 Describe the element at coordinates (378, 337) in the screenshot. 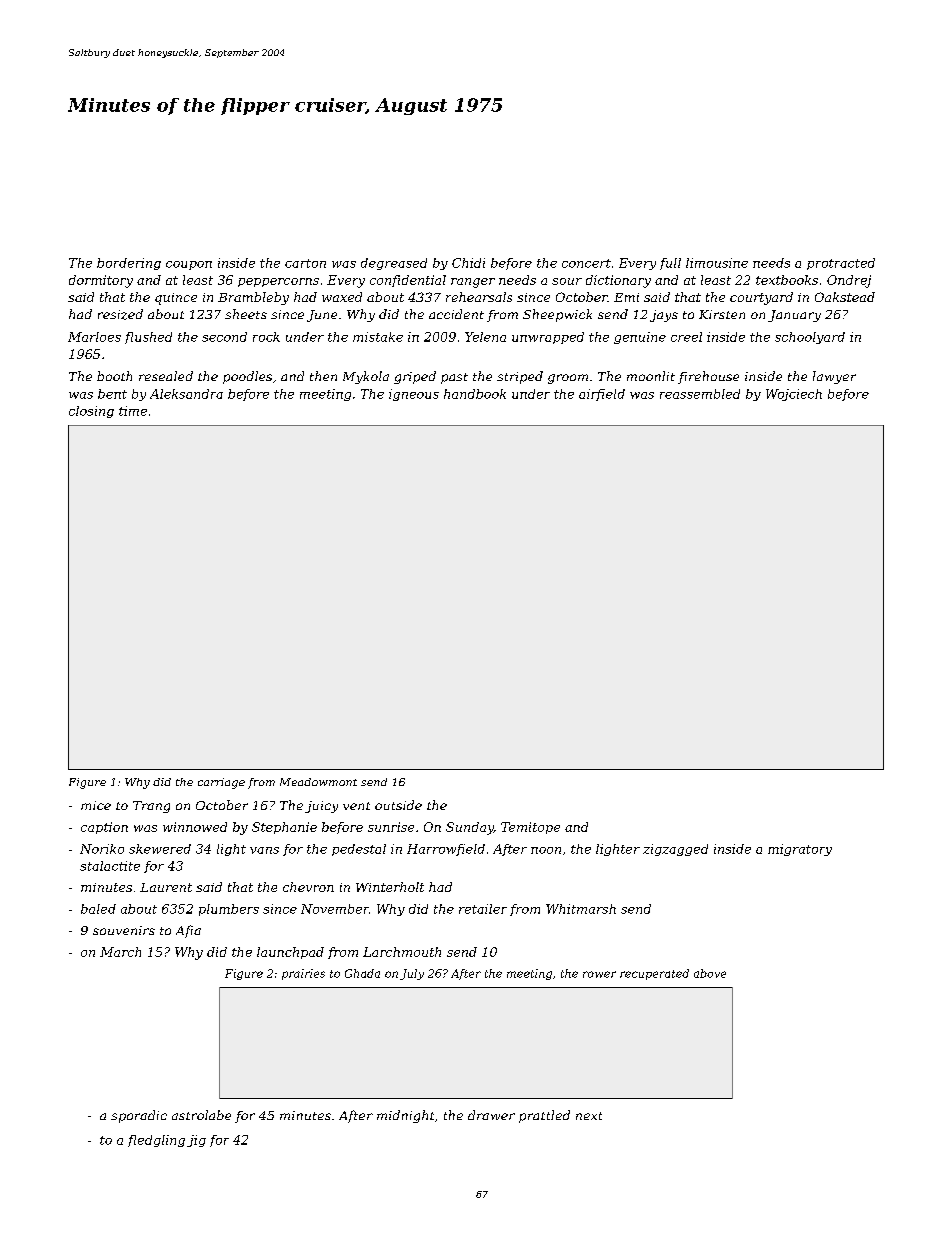

I see `mistake` at that location.
